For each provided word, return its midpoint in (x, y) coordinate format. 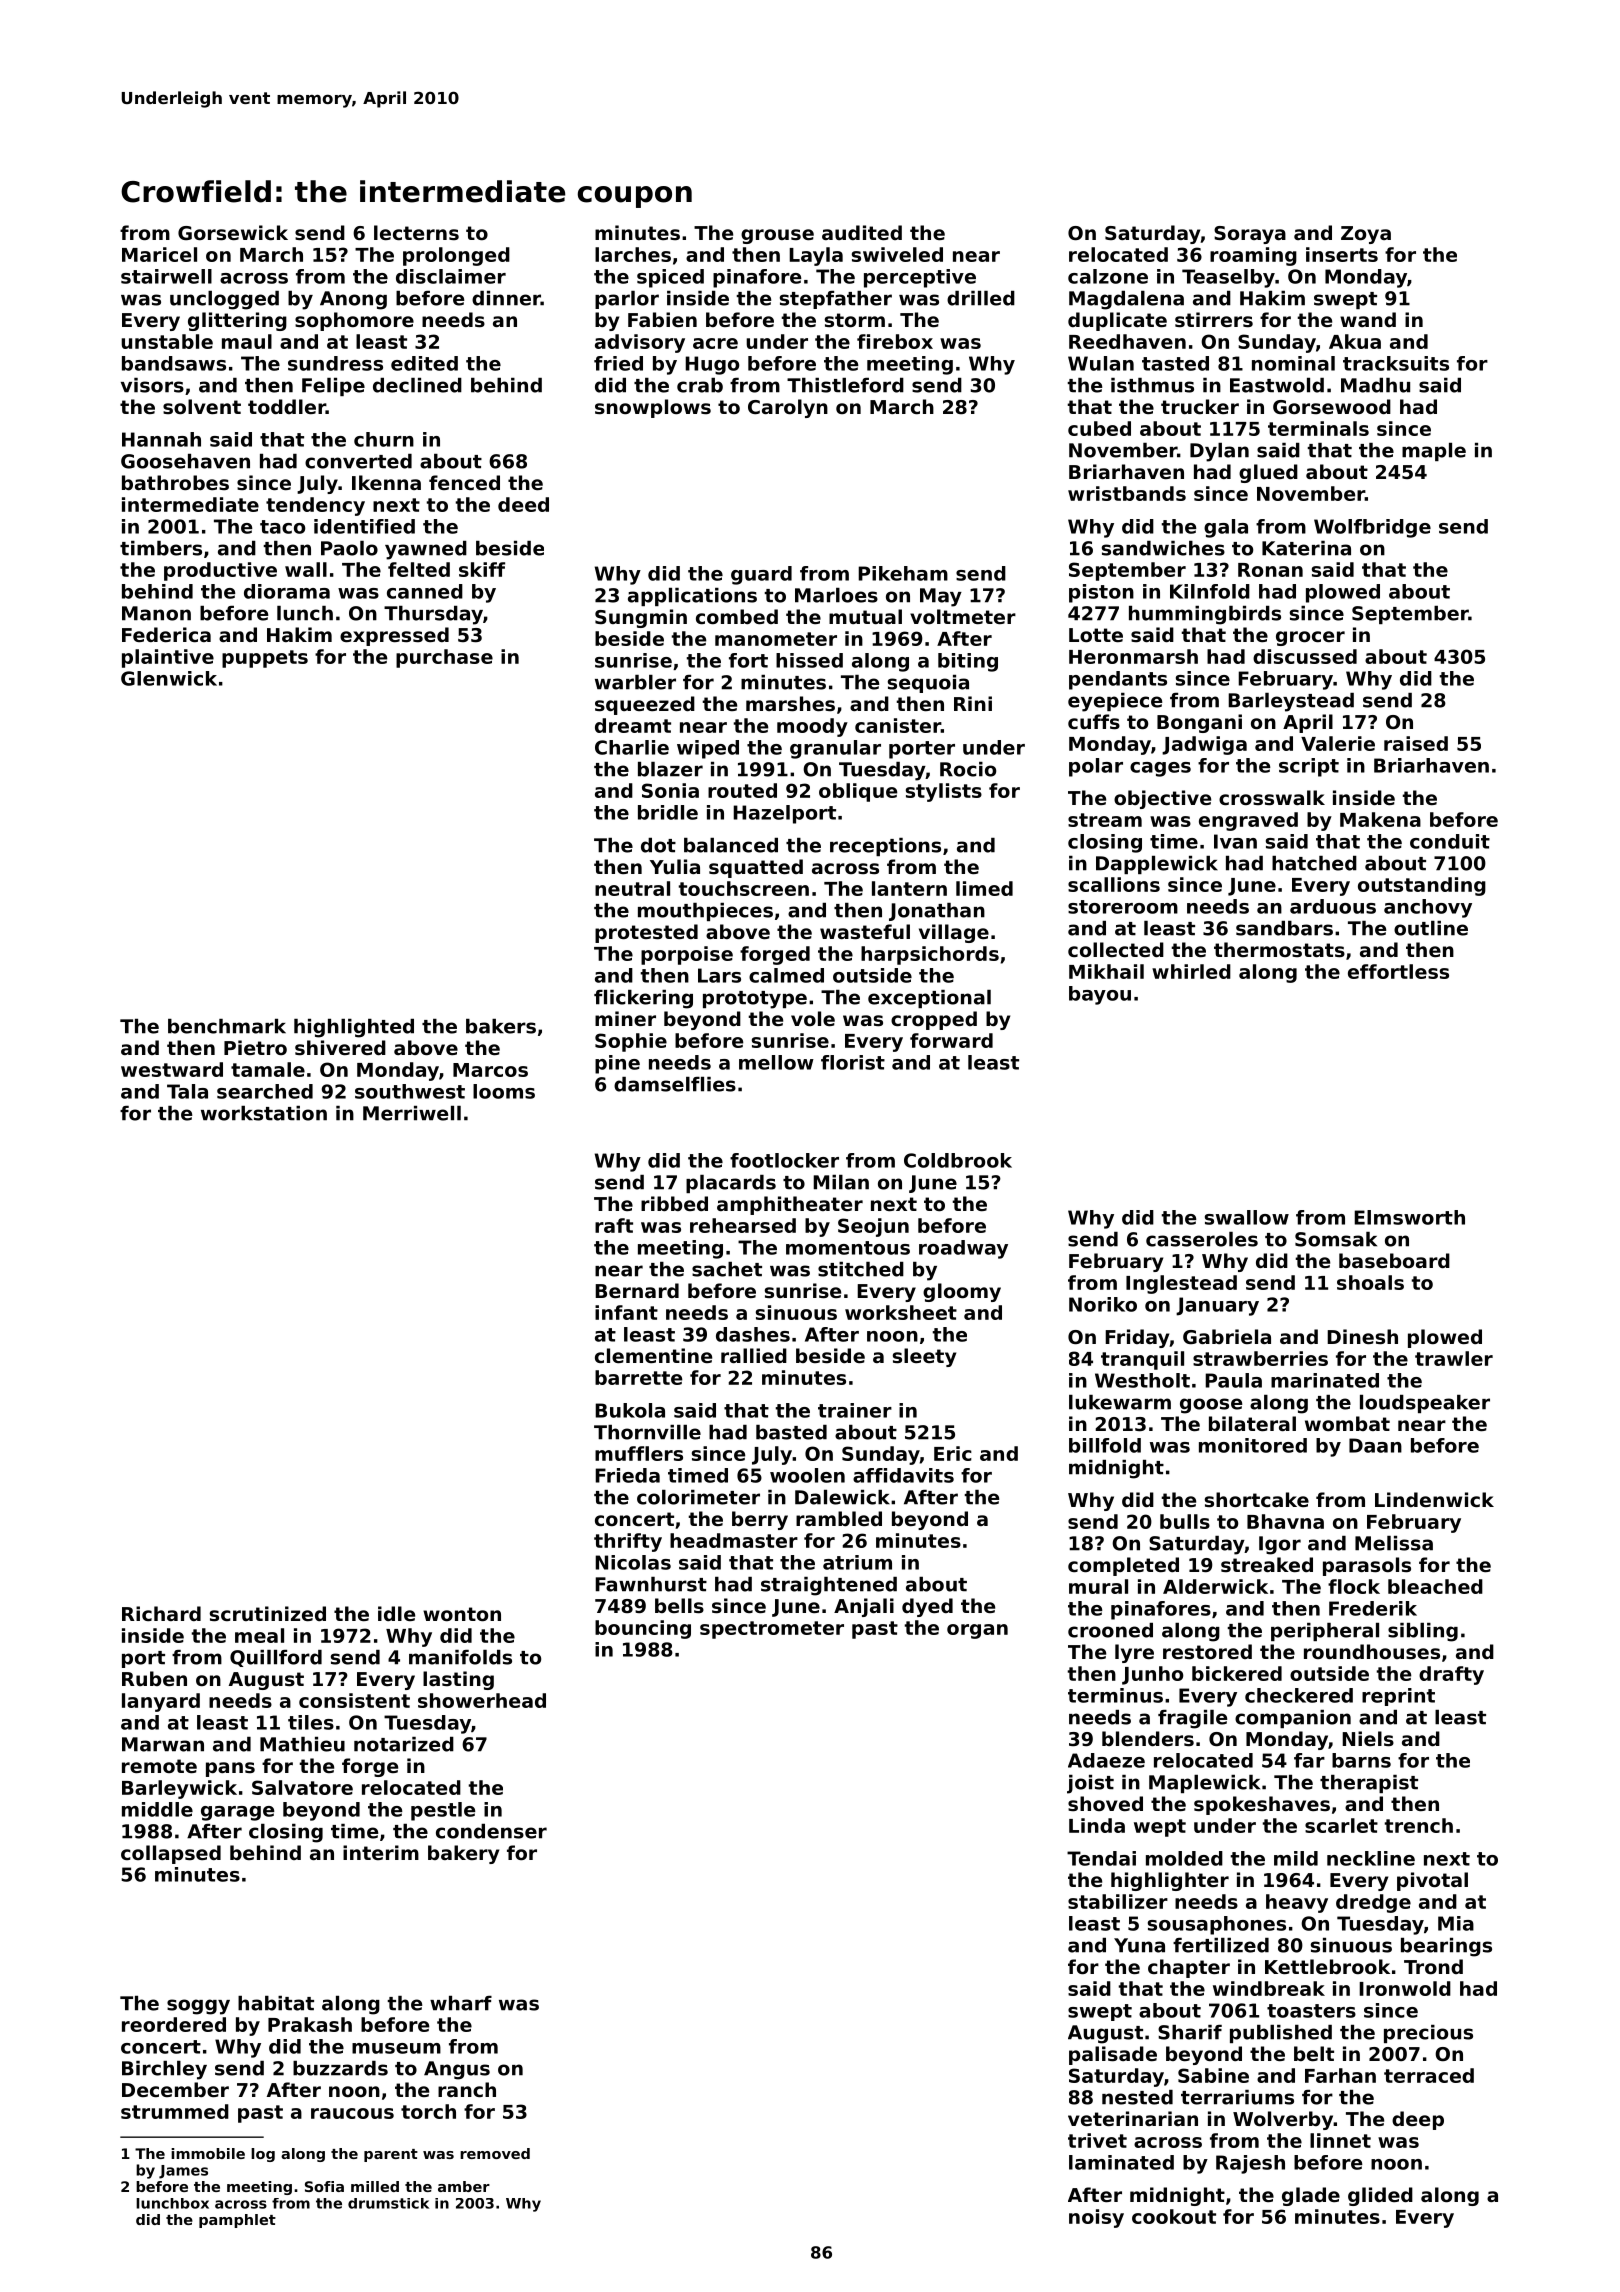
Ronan (1270, 570)
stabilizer (1118, 1901)
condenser (491, 1831)
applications (692, 597)
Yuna (1139, 1945)
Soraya (1250, 235)
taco (282, 527)
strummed (175, 2111)
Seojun (873, 1227)
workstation (264, 1113)
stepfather (836, 300)
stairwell (166, 276)
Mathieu (302, 1744)
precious (1428, 2034)
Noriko (1103, 1304)
